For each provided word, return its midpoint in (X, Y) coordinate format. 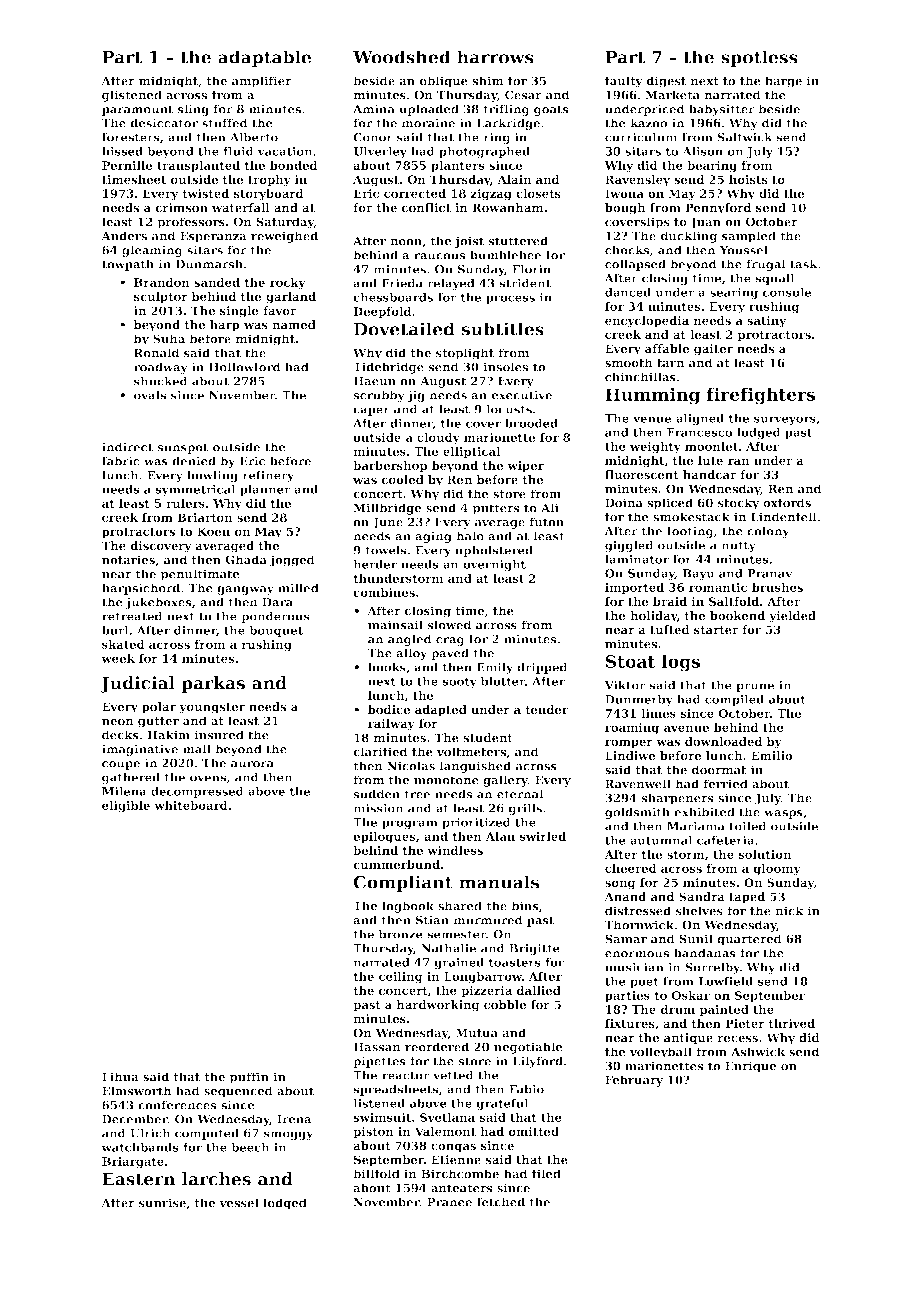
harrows (495, 57)
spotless (759, 58)
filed (546, 1174)
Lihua (120, 1077)
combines (384, 592)
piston (373, 1133)
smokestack (691, 517)
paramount (138, 110)
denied (194, 461)
